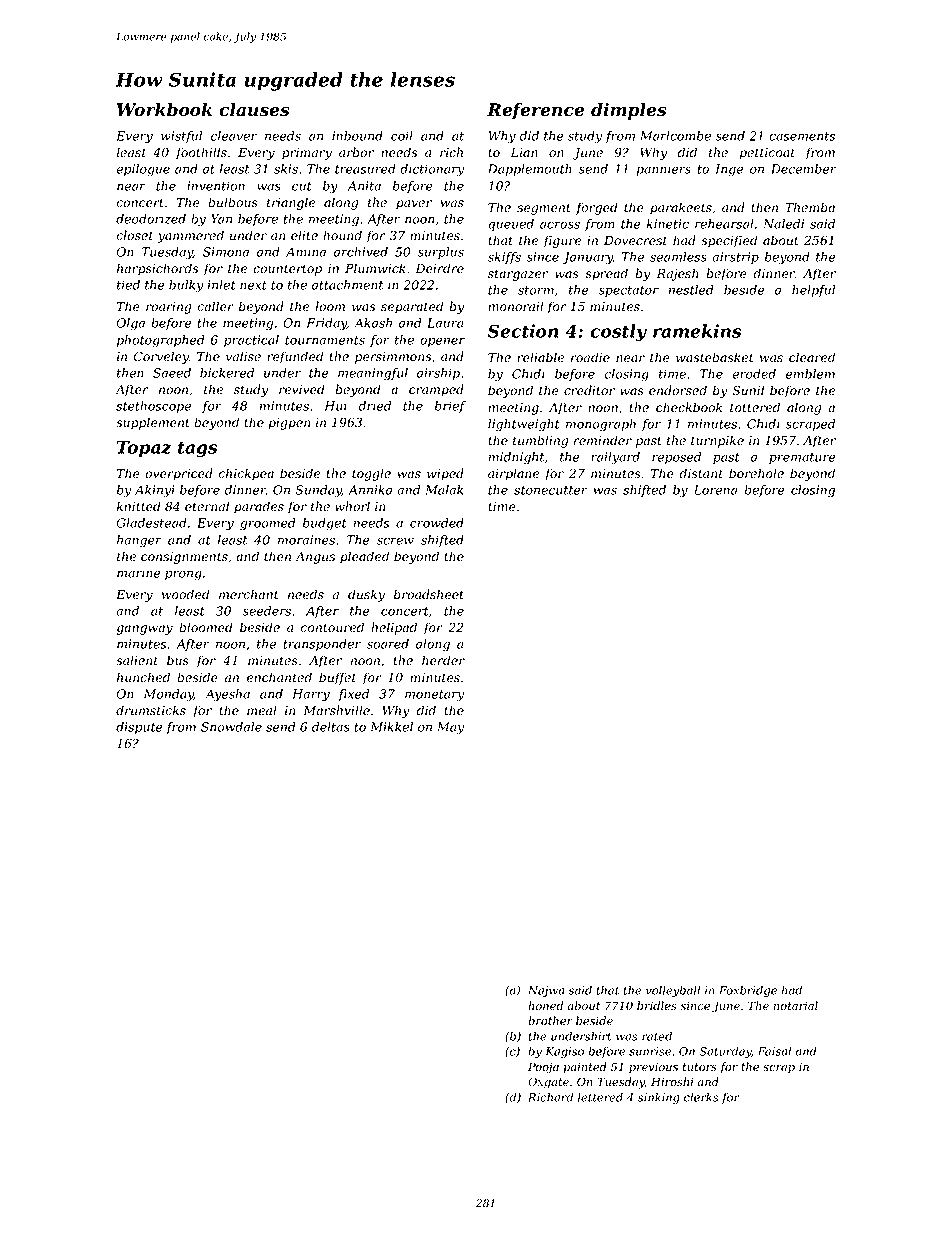 The image size is (952, 1233). I want to click on Oxgate, so click(548, 1083).
